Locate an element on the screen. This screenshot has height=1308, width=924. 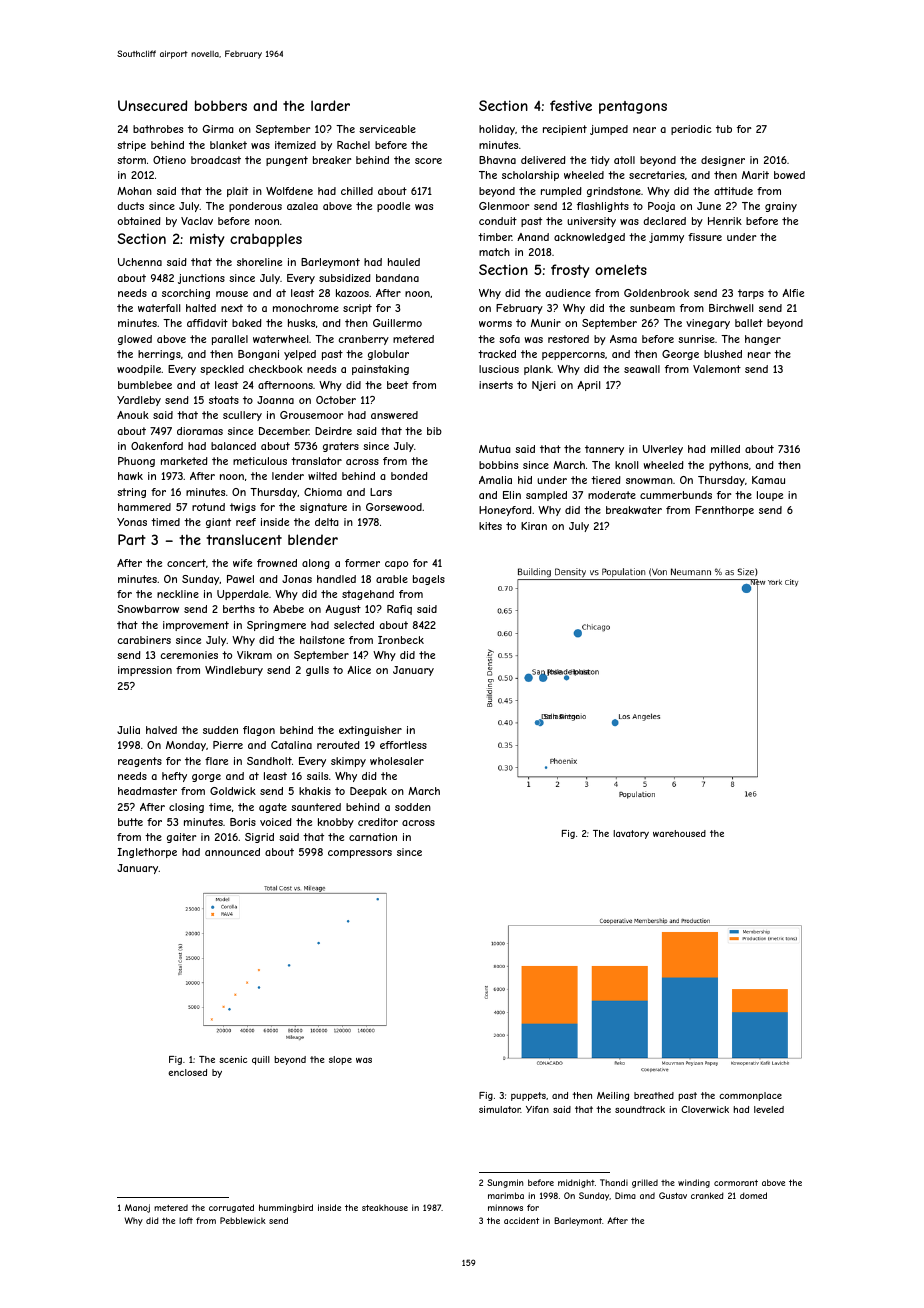
Fennthorpe is located at coordinates (724, 511).
